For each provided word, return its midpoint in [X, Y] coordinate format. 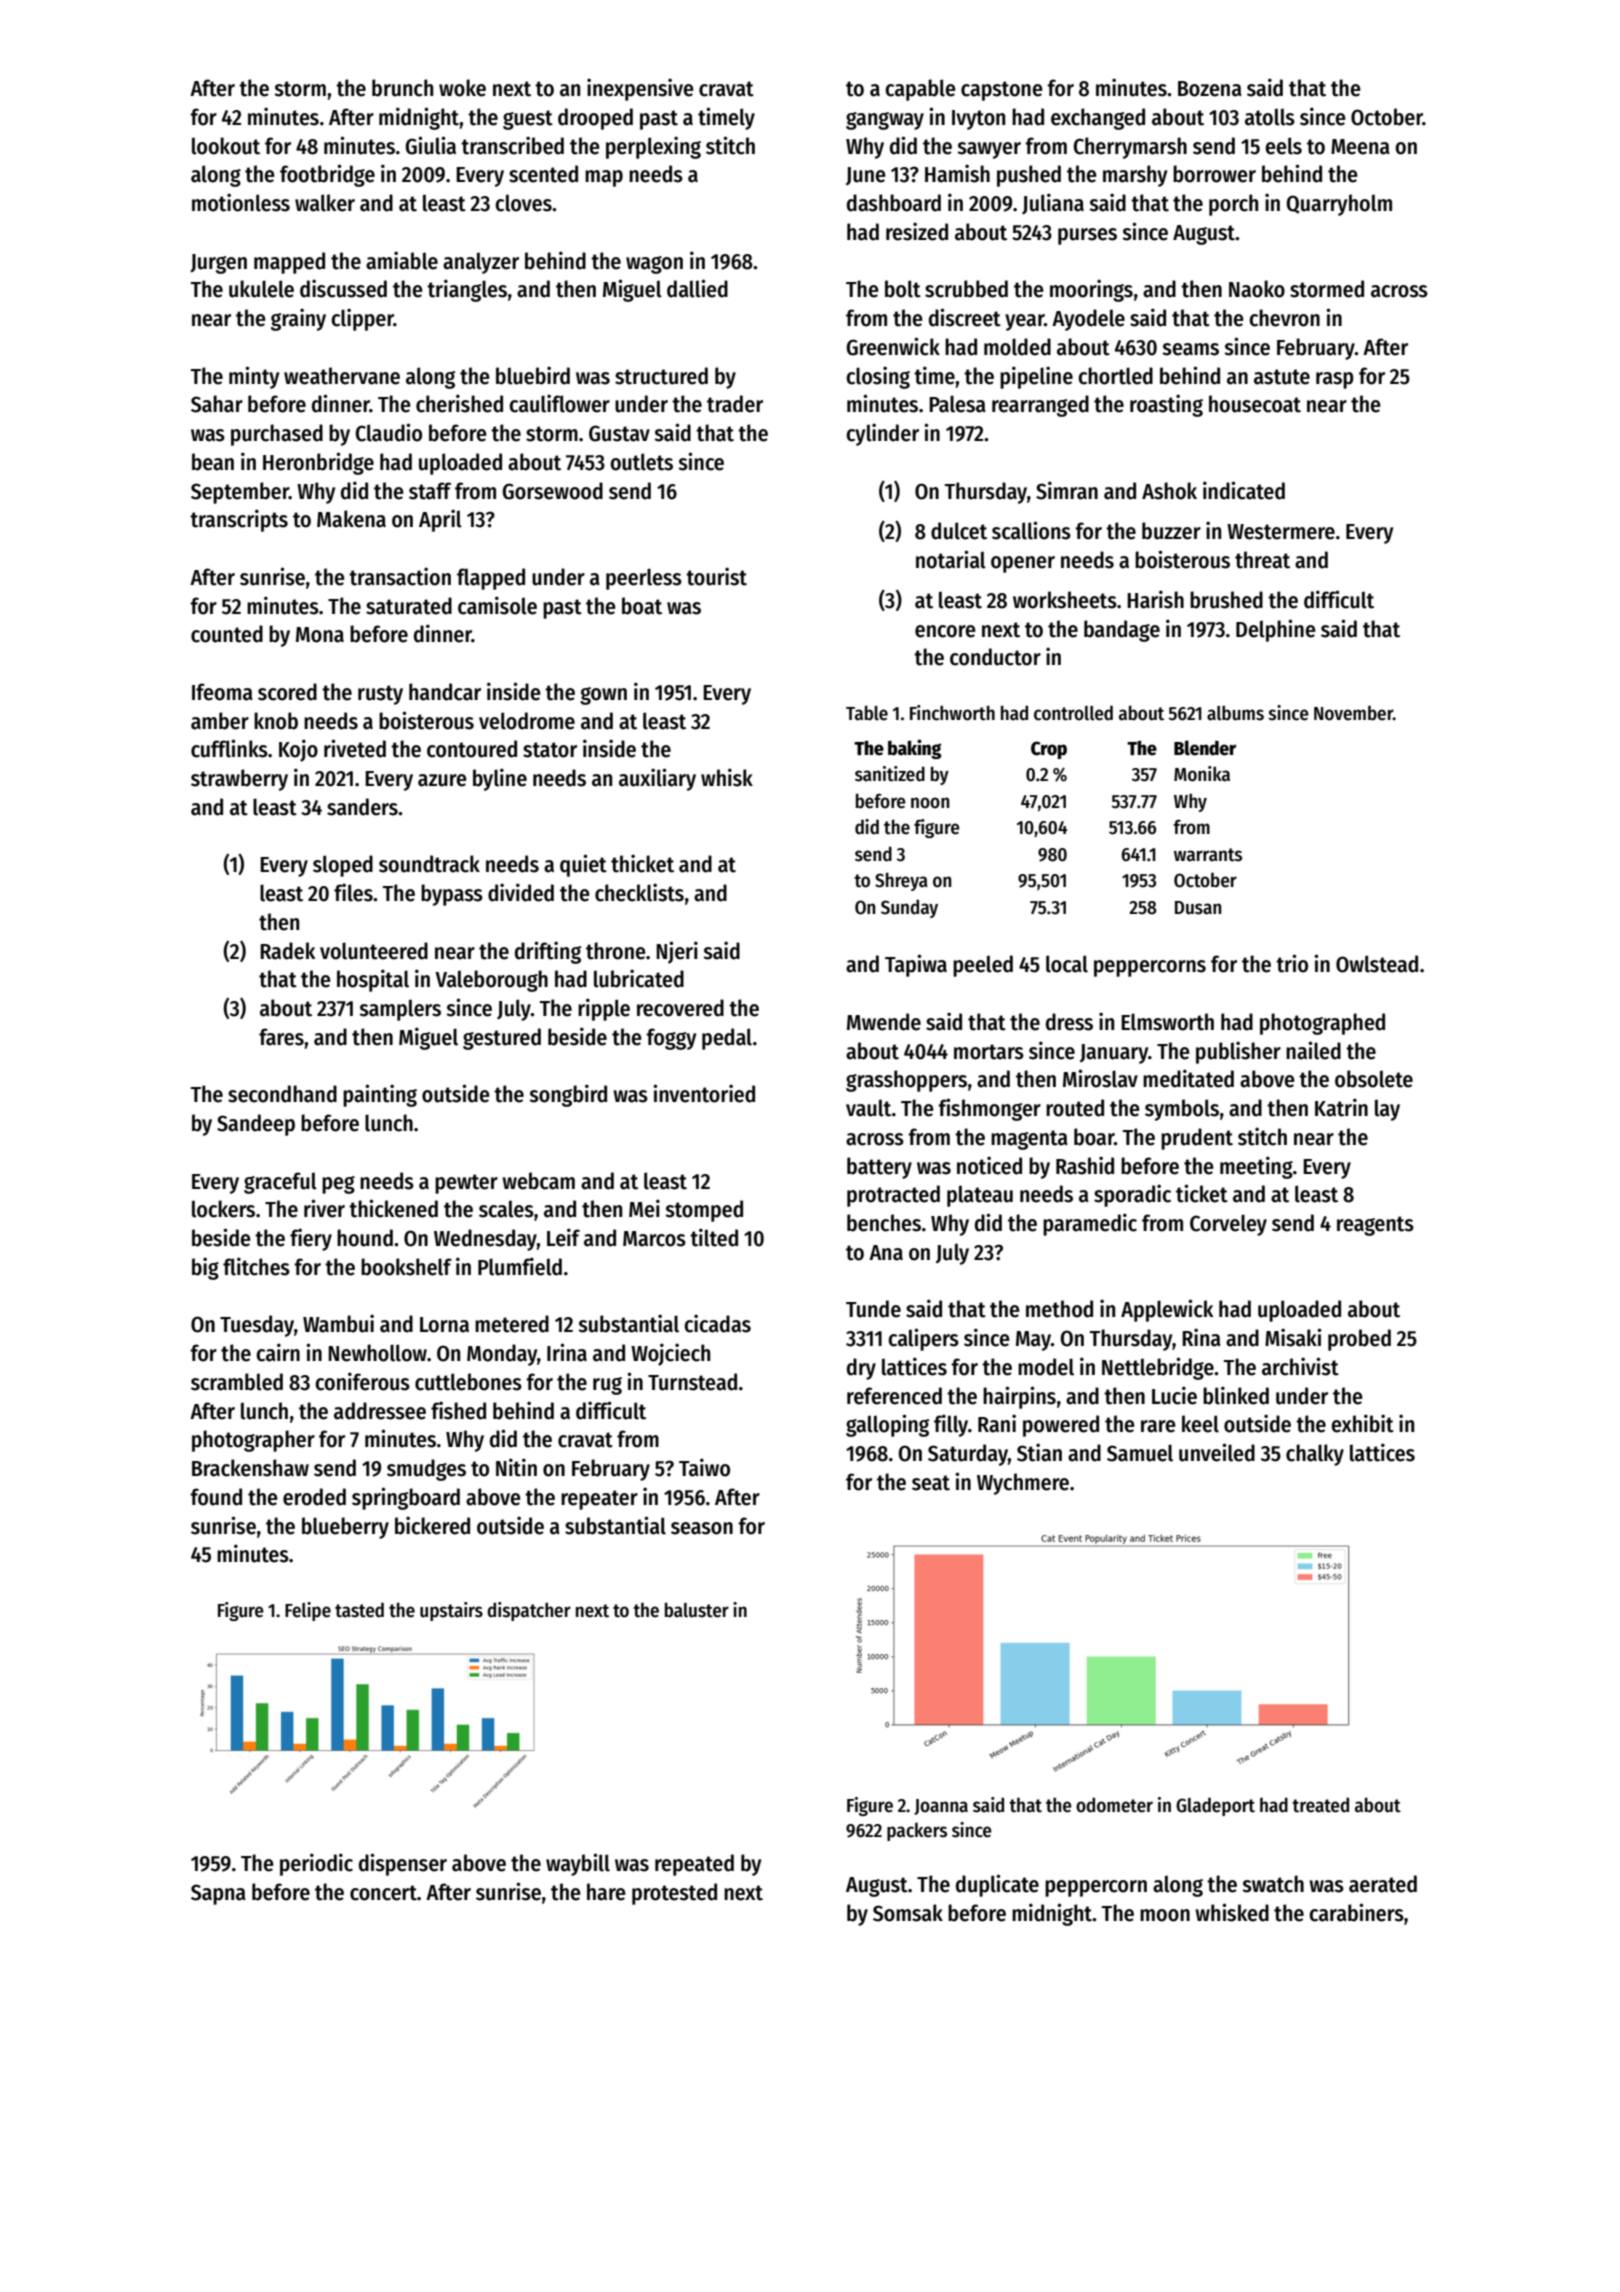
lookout [226, 146]
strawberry [239, 780]
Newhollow [377, 1353]
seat [931, 1483]
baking [914, 749]
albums [1235, 713]
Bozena [1210, 89]
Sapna [218, 1894]
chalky [1315, 1455]
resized [917, 231]
